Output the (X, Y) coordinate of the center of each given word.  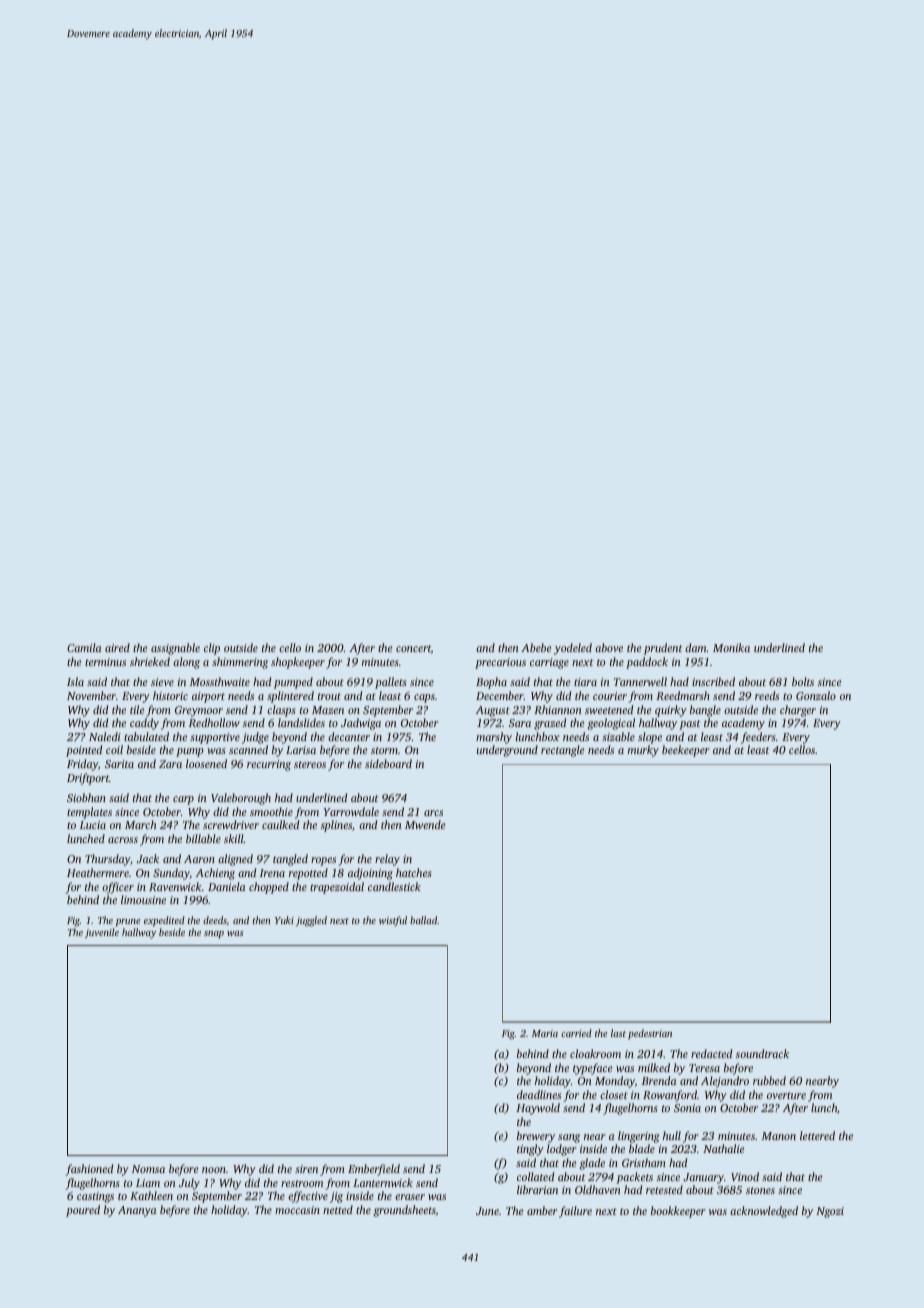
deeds (215, 920)
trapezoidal (337, 888)
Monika (731, 647)
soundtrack (762, 1053)
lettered (817, 1135)
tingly (530, 1150)
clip (212, 649)
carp (183, 800)
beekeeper (686, 751)
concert (413, 649)
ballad (423, 920)
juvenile (102, 933)
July (189, 1184)
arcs (433, 813)
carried (576, 1033)
